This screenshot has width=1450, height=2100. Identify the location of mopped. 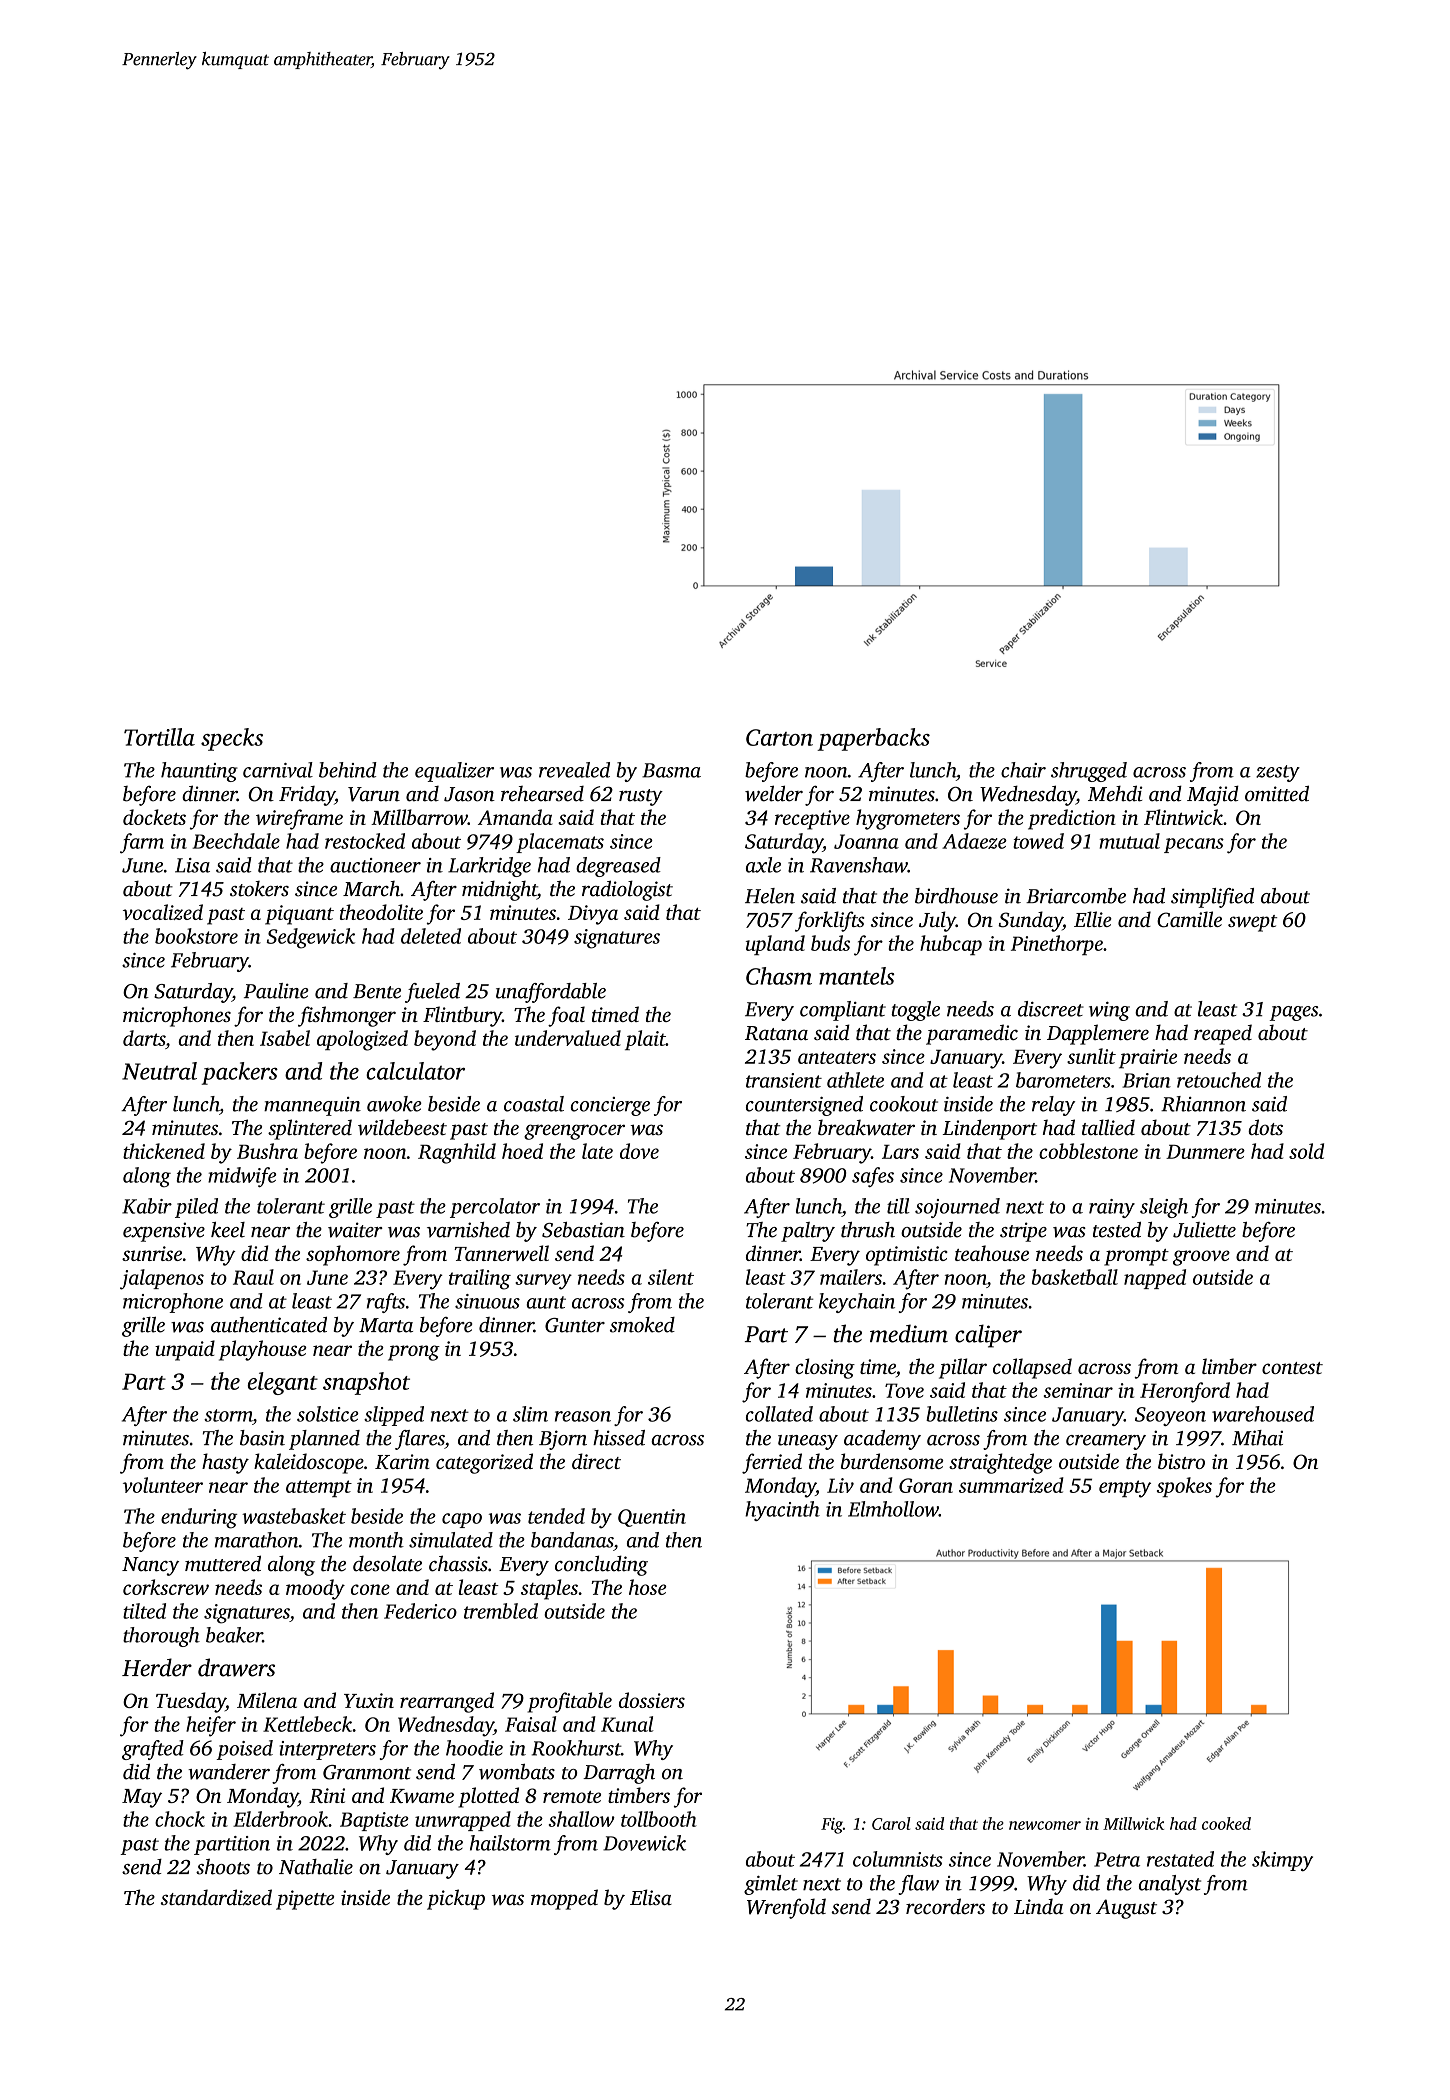
(564, 1899).
